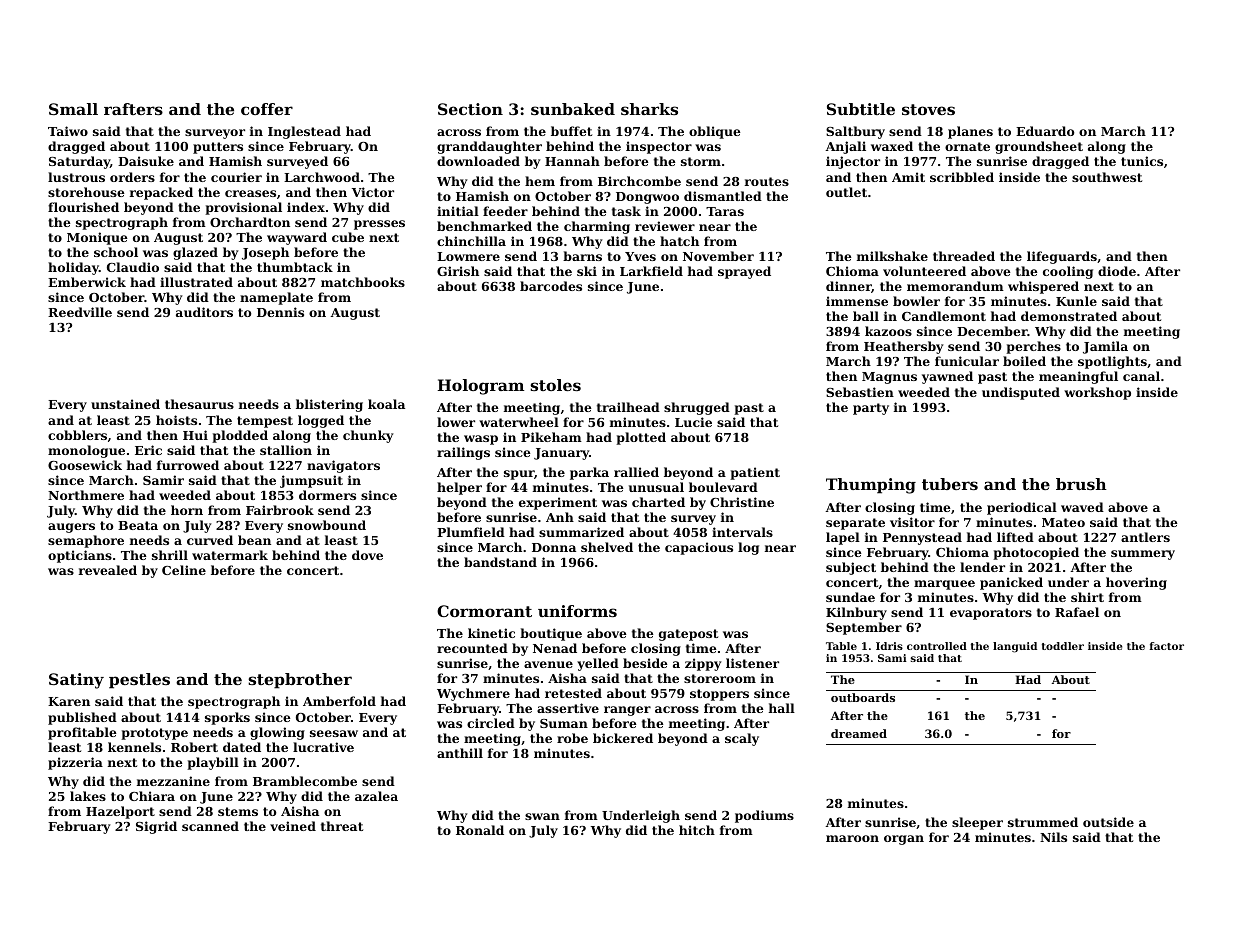  I want to click on lifeguards, so click(1062, 257).
